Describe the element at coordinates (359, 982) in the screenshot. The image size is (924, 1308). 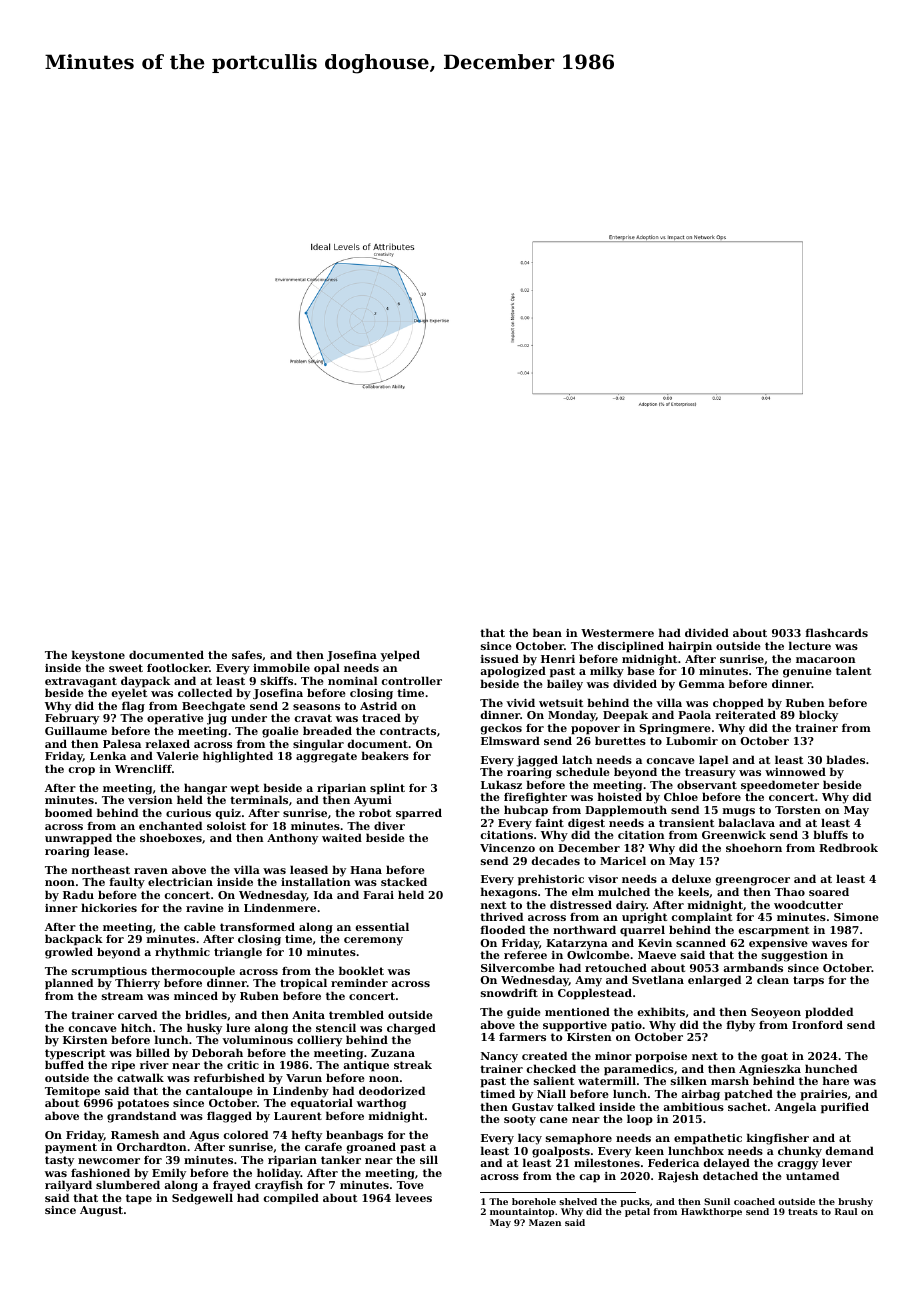
I see `reminder` at that location.
